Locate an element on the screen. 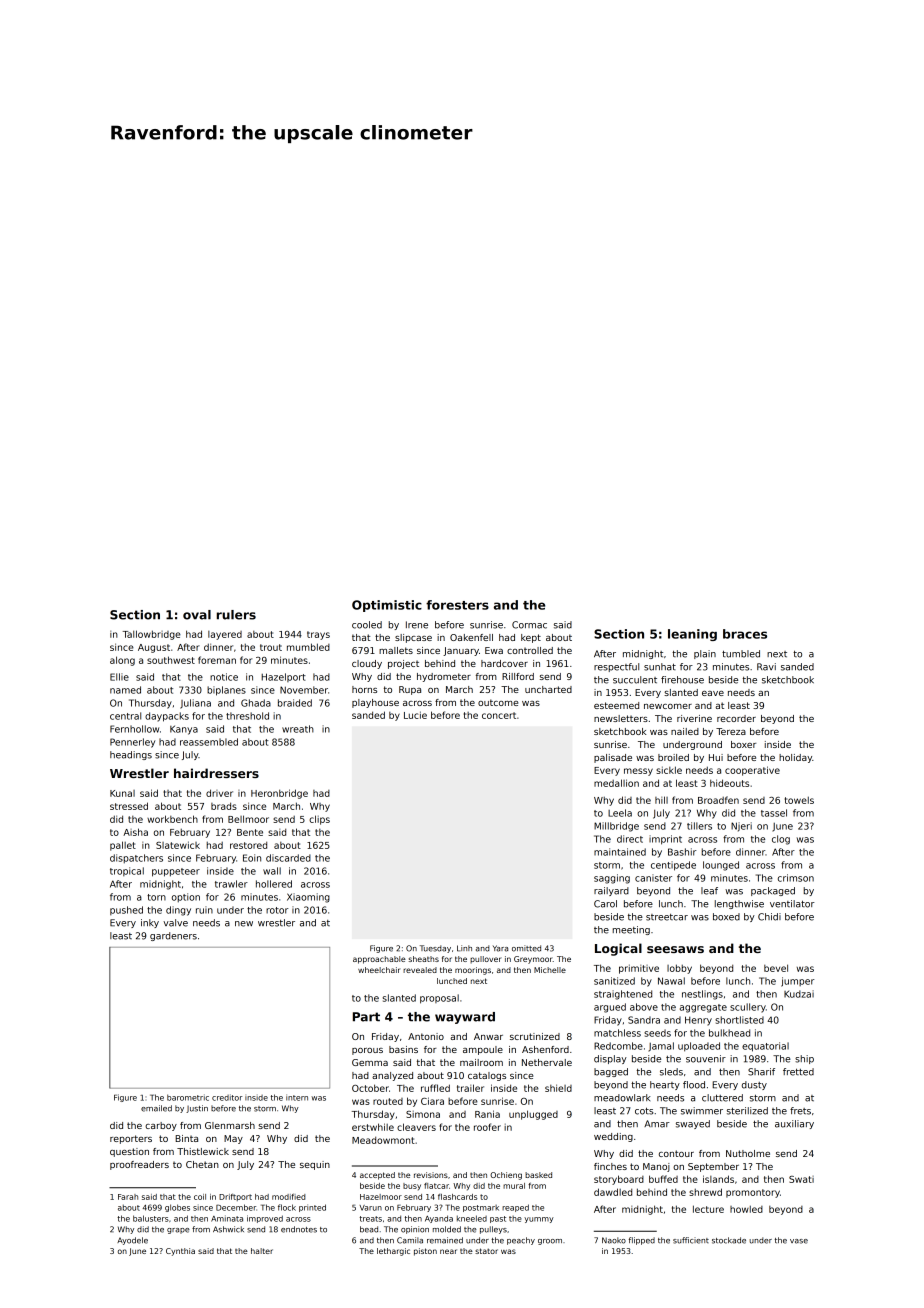  concert is located at coordinates (499, 715).
